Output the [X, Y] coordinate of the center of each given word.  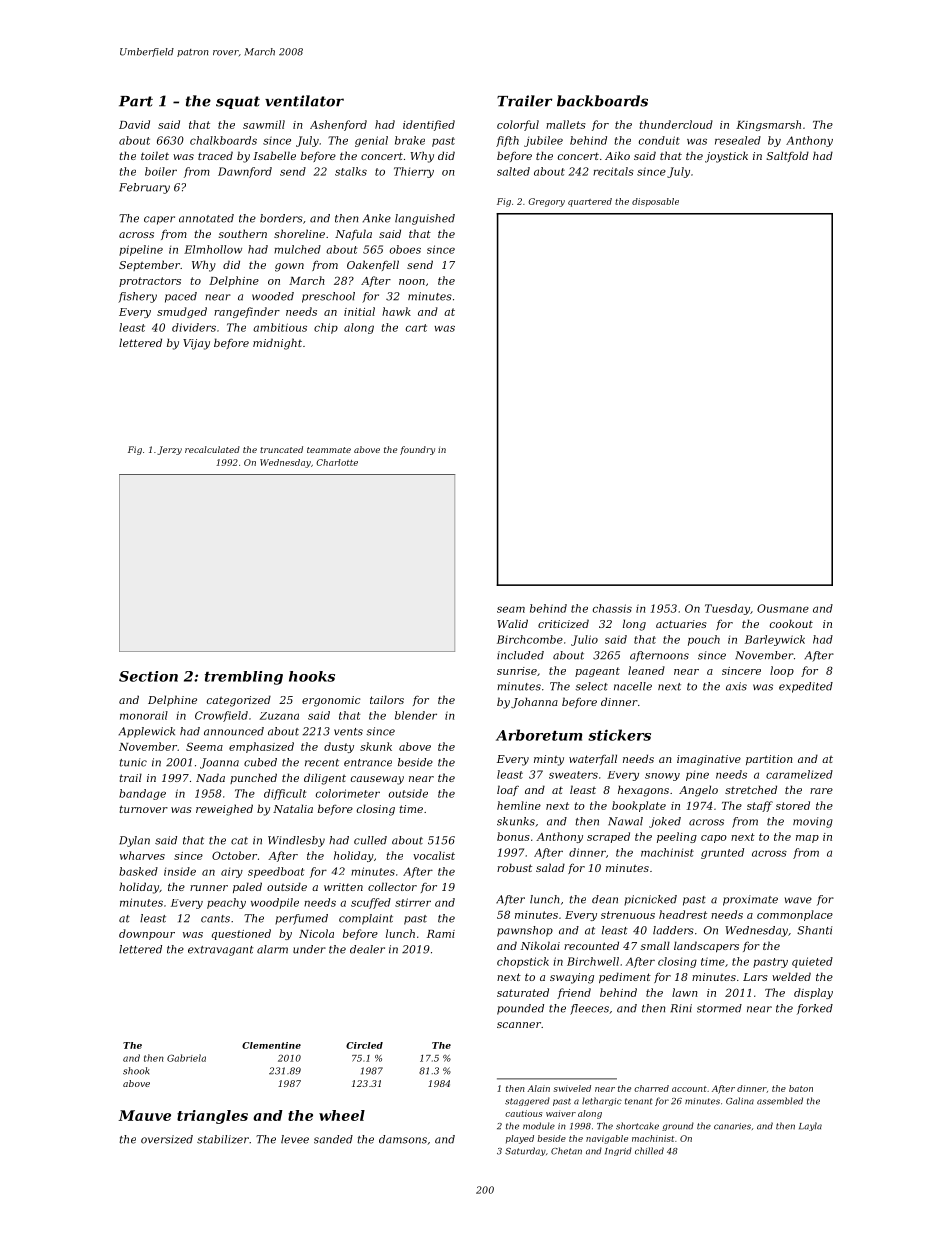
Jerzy [169, 450]
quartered [590, 202]
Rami [441, 934]
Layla [810, 1126]
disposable [655, 202]
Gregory [546, 202]
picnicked [650, 900]
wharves [142, 855]
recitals [613, 171]
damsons [403, 1139]
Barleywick [775, 640]
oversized [167, 1139]
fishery [137, 297]
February [144, 188]
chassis [612, 608]
